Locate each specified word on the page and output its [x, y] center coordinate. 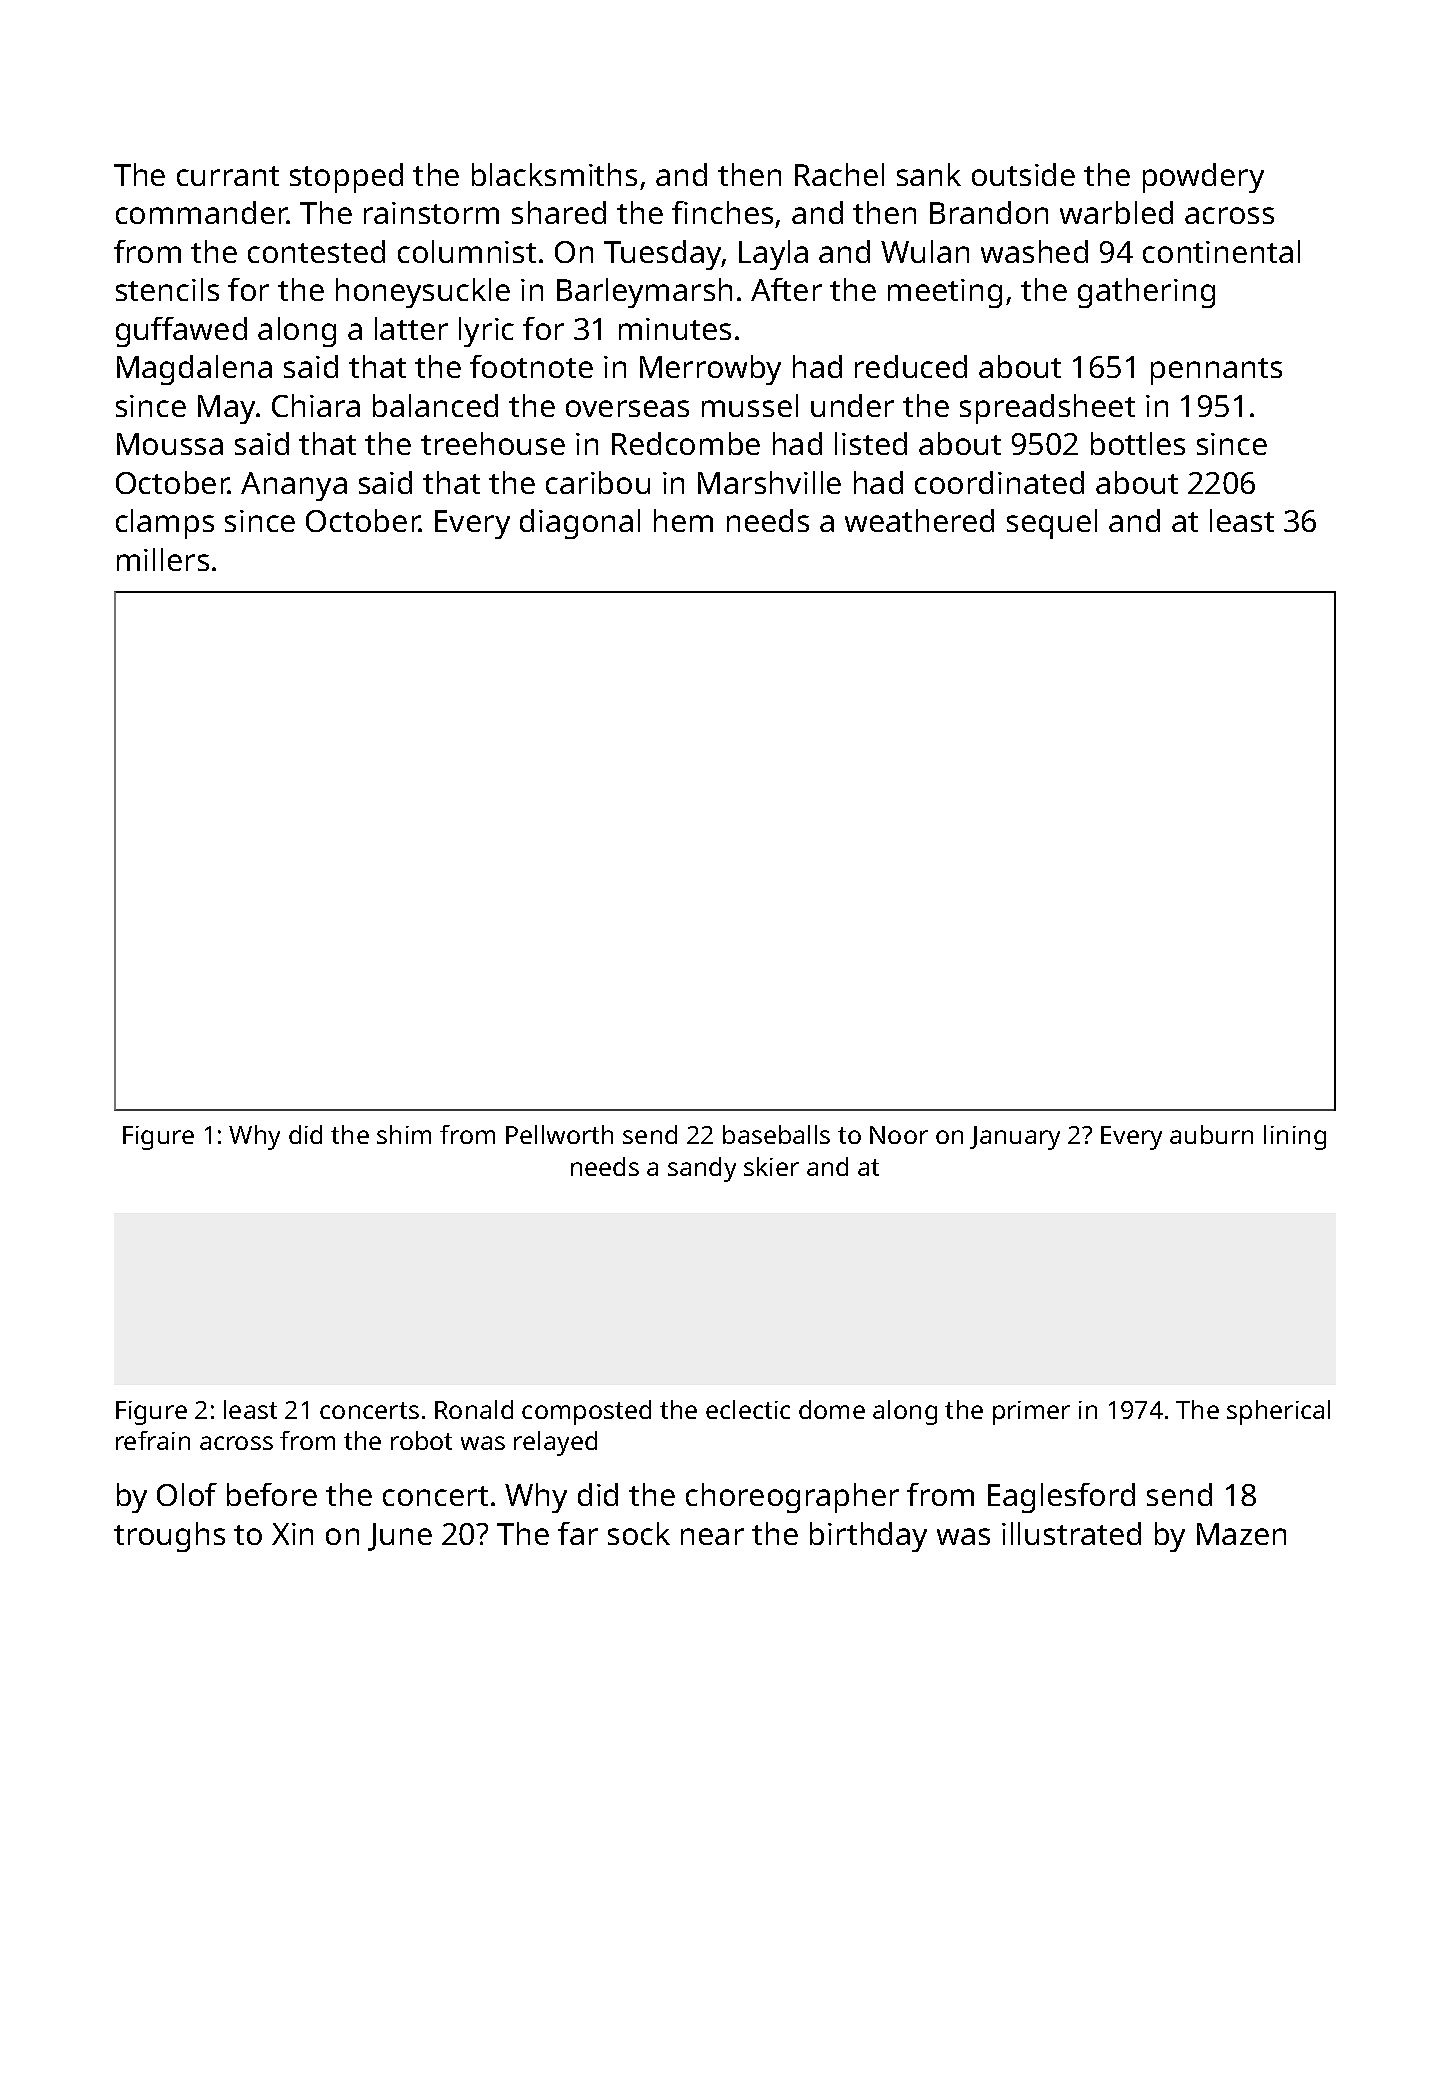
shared [559, 212]
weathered [919, 520]
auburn [1211, 1134]
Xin [292, 1534]
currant [228, 176]
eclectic [748, 1409]
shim [404, 1134]
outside [1023, 174]
